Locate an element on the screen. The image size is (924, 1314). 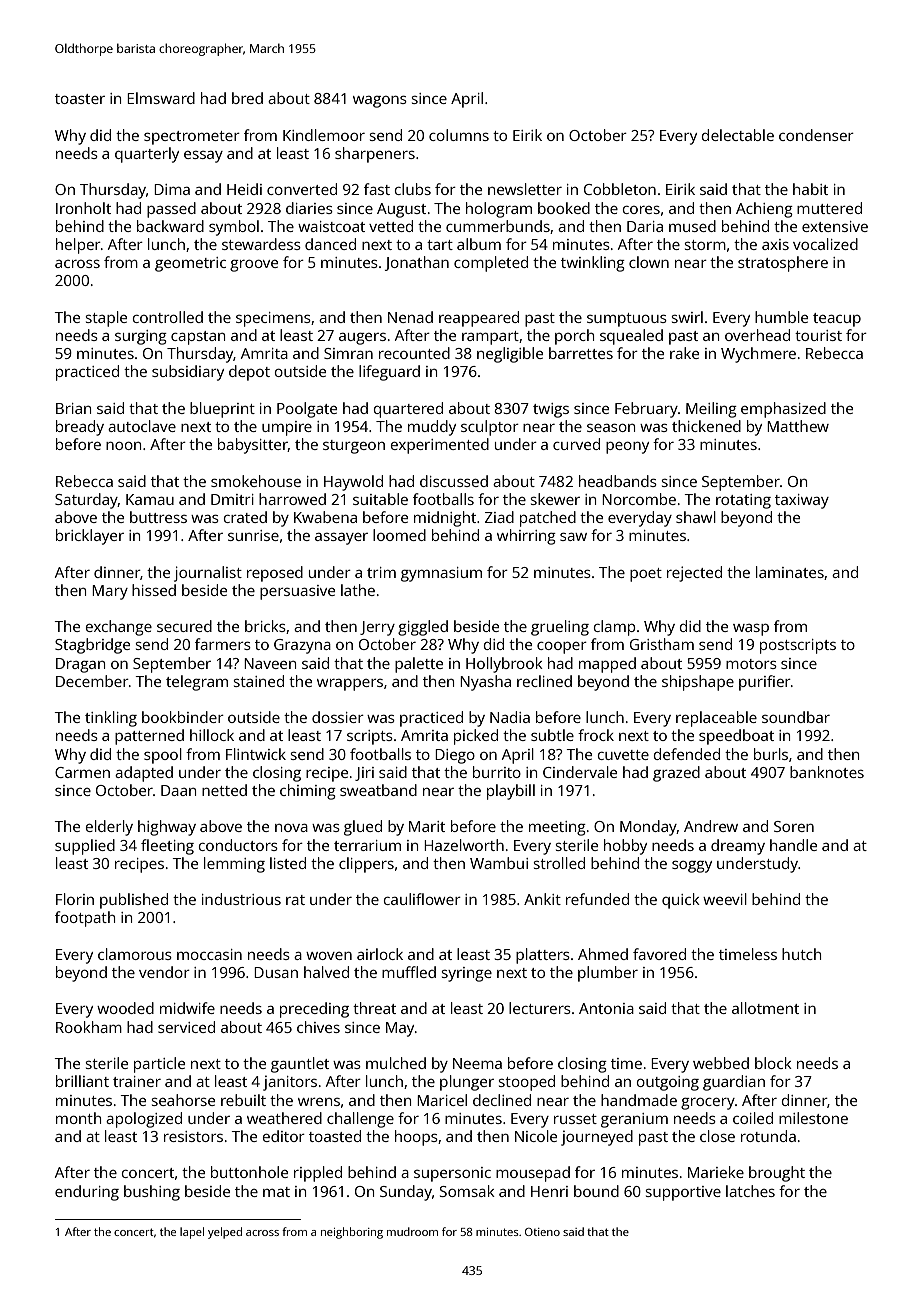
Ironholt is located at coordinates (83, 208).
